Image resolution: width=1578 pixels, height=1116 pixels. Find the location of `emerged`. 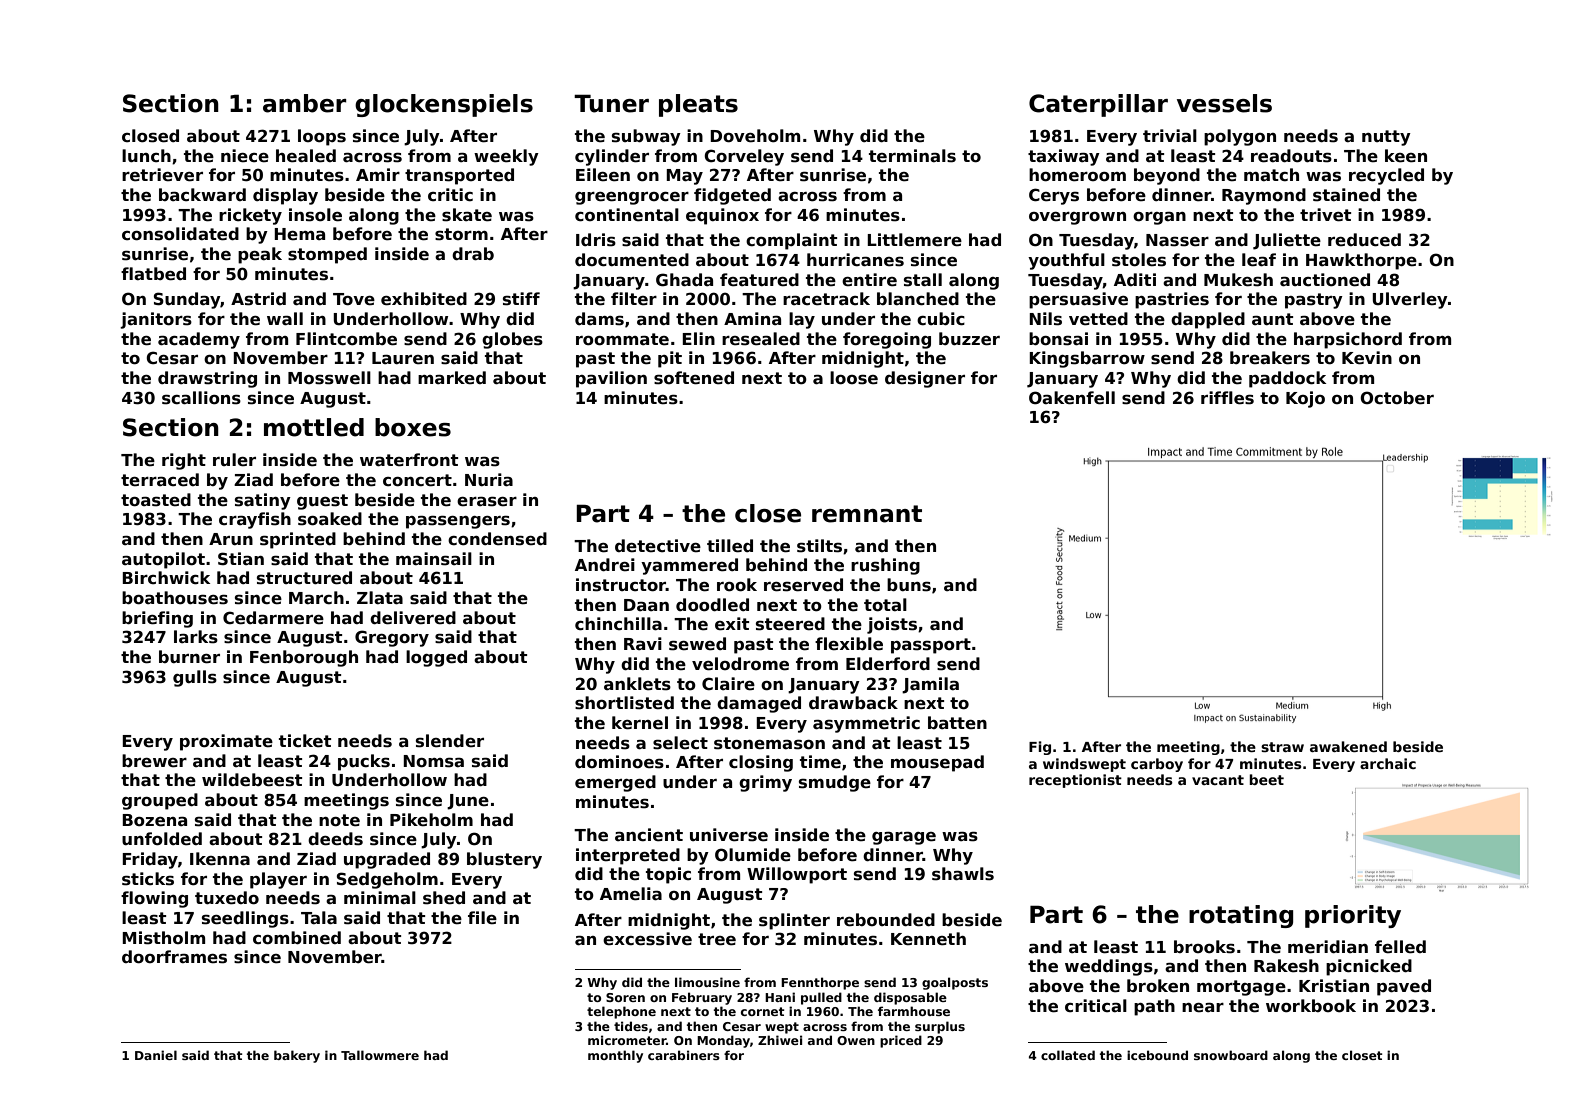

emerged is located at coordinates (615, 783).
